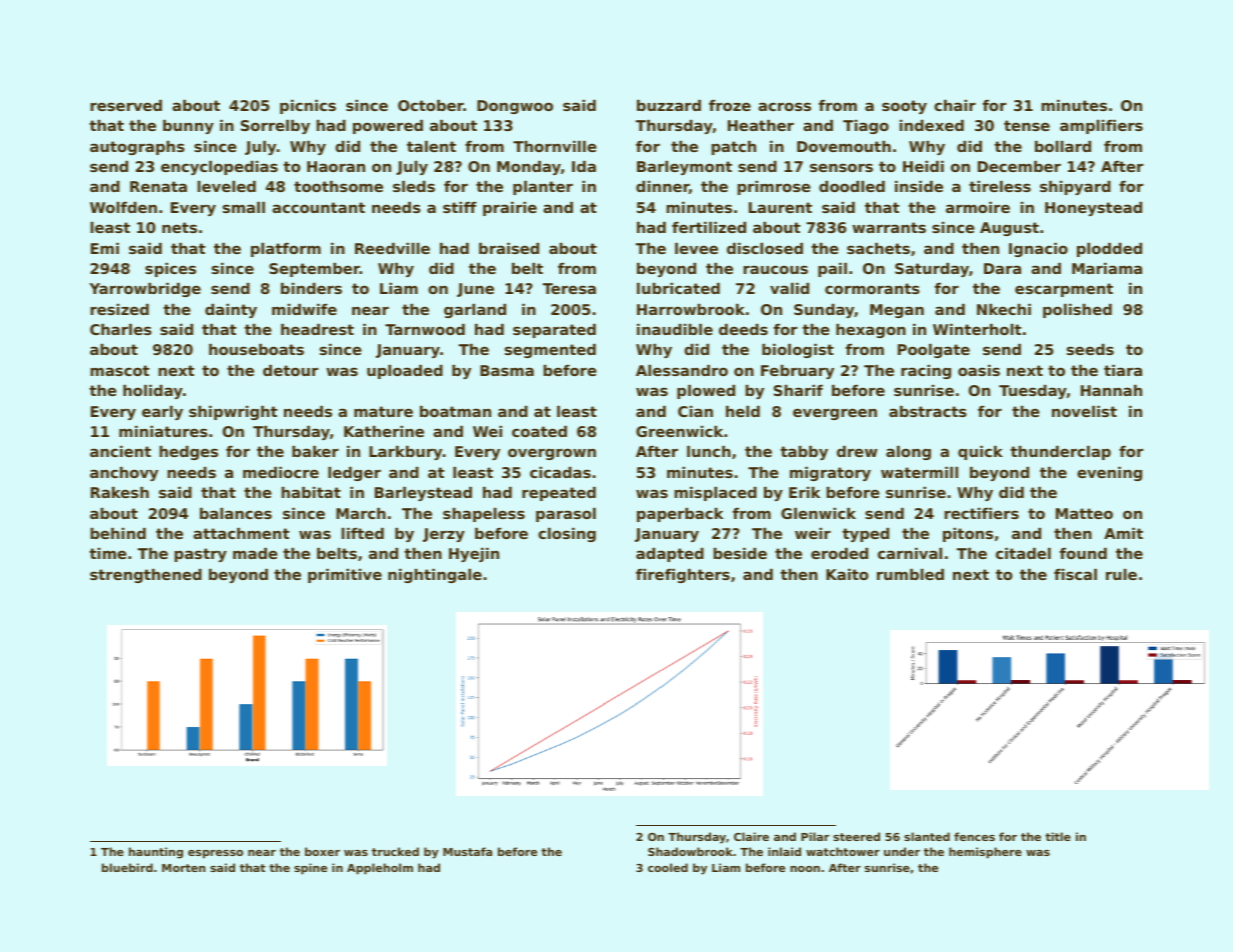 The height and width of the screenshot is (952, 1233). Describe the element at coordinates (158, 186) in the screenshot. I see `Renata` at that location.
